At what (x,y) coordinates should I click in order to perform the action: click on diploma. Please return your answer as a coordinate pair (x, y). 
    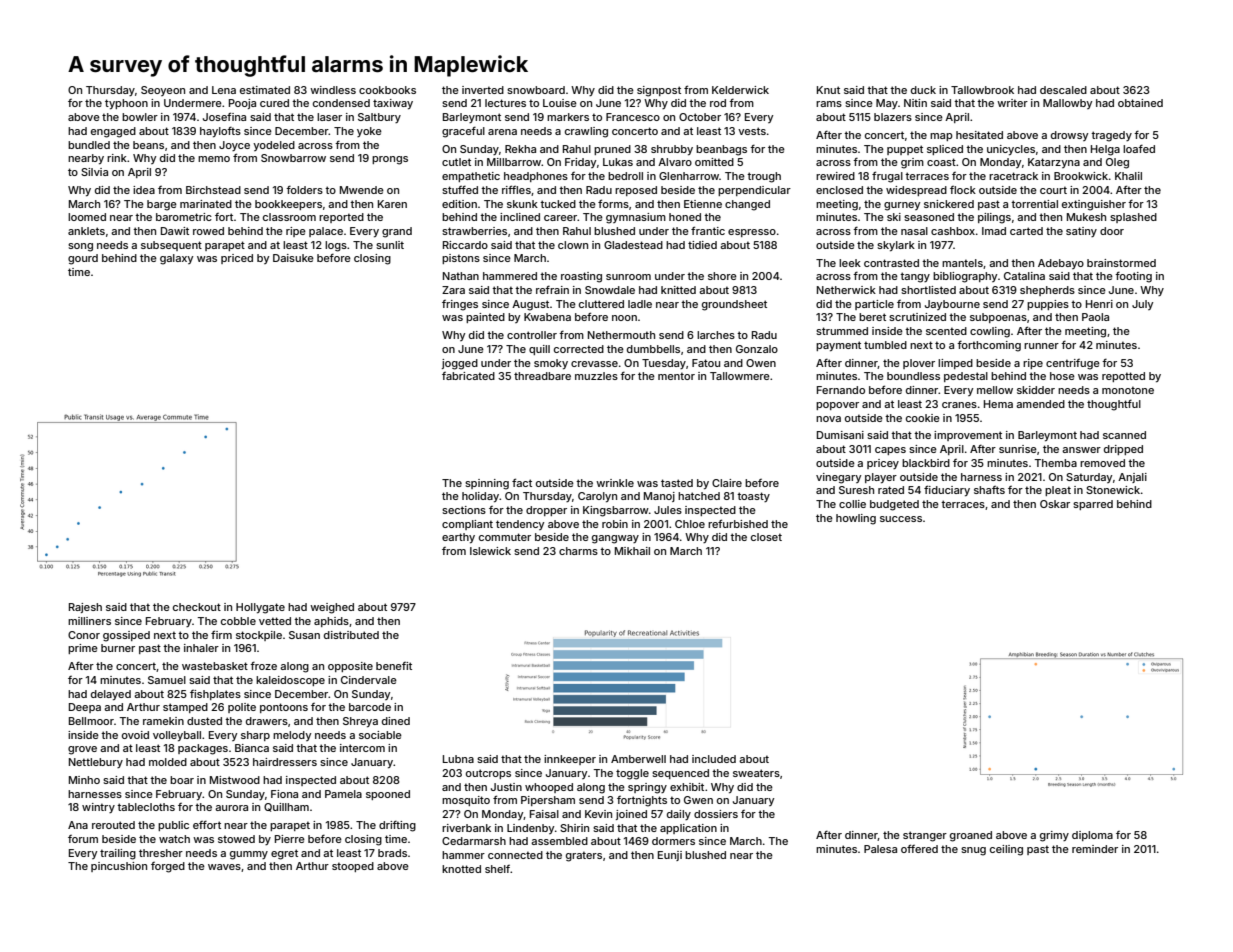
    Looking at the image, I should click on (1092, 836).
